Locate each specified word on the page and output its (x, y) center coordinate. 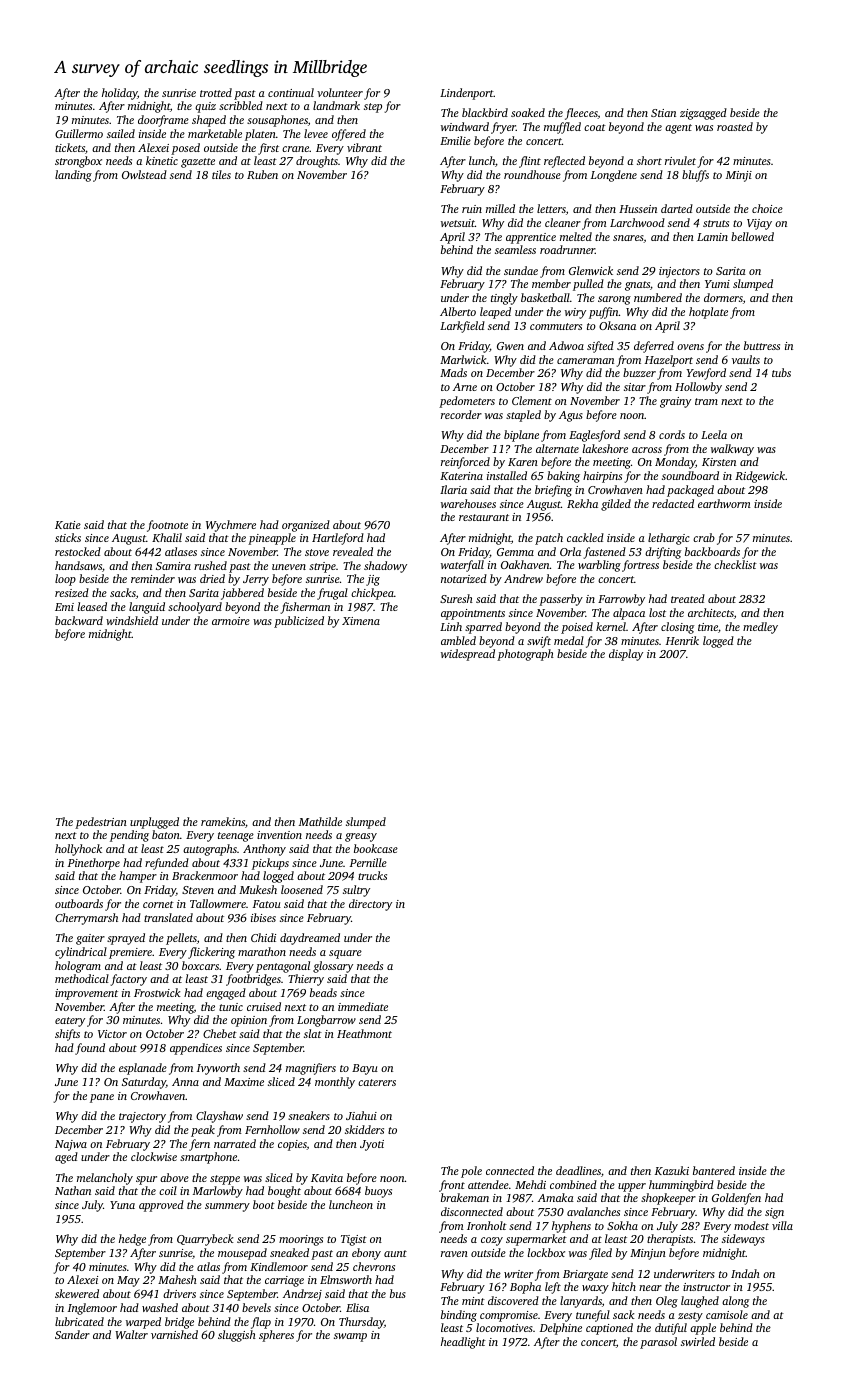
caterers (377, 1082)
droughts (317, 162)
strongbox (78, 162)
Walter (131, 1334)
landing (73, 176)
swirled (698, 1341)
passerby (561, 600)
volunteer (340, 92)
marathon (262, 951)
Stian (663, 113)
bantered (714, 1170)
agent (678, 129)
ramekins (223, 821)
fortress (640, 566)
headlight (463, 1343)
